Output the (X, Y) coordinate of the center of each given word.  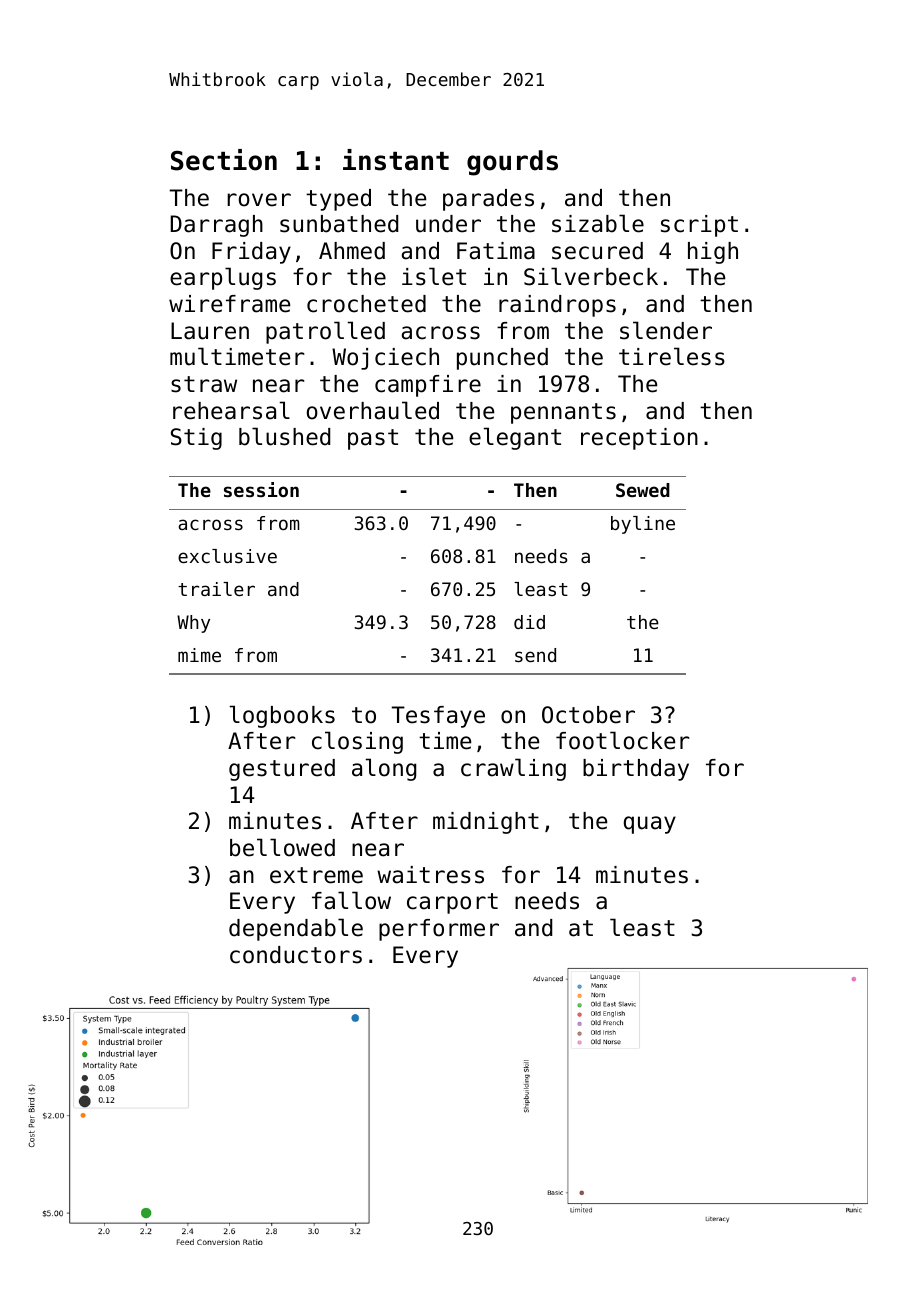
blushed (284, 436)
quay (650, 825)
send (535, 655)
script (699, 226)
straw (204, 384)
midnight (486, 823)
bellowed (282, 847)
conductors (296, 955)
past (373, 439)
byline (643, 525)
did (529, 622)
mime (199, 655)
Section (224, 160)
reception (639, 439)
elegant (515, 438)
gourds (512, 163)
